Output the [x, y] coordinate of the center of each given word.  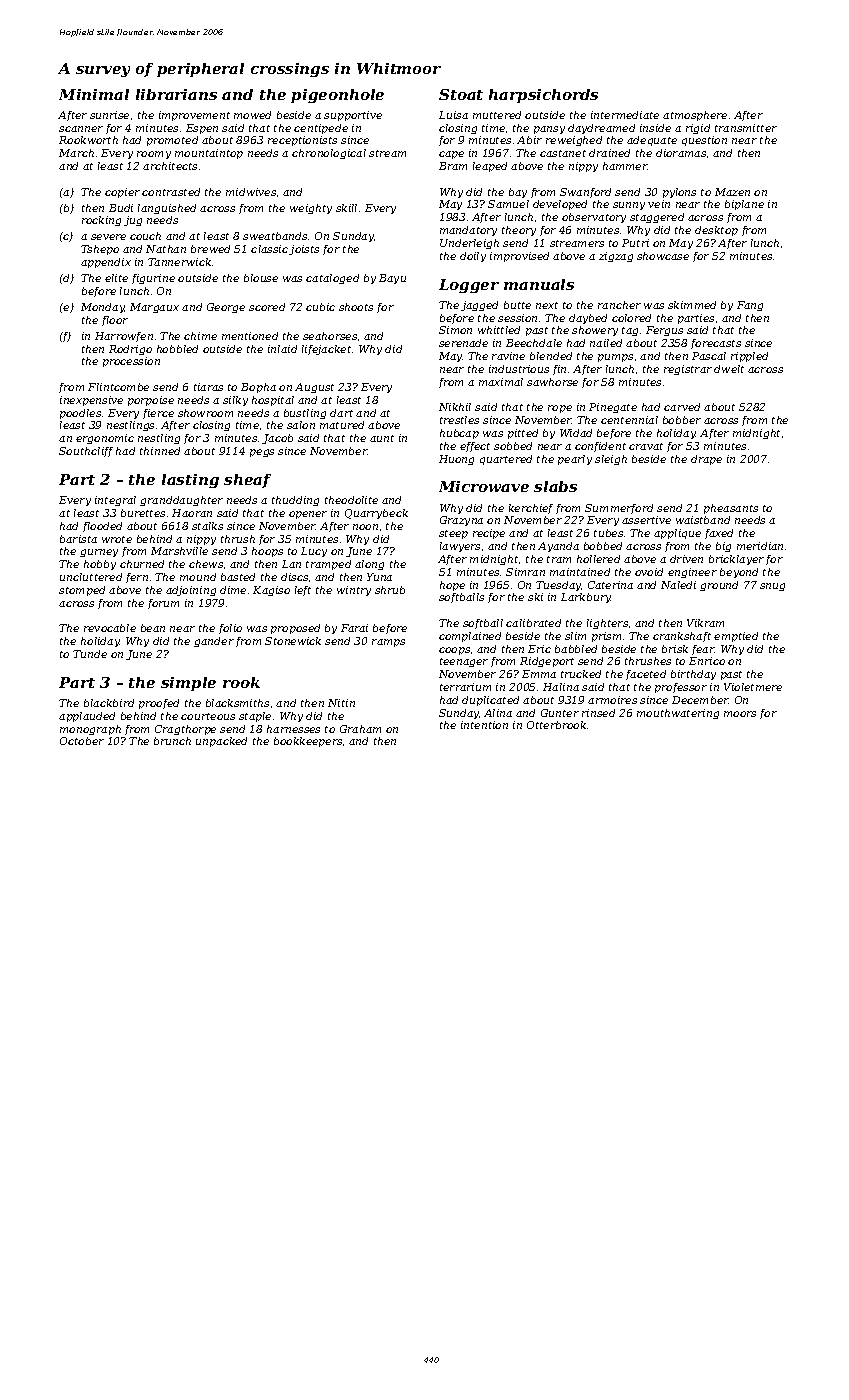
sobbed [513, 446]
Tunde [90, 654]
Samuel [508, 204]
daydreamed [601, 129]
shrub [390, 590]
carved [682, 407]
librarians [176, 94]
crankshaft [682, 637]
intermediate [625, 115]
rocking [101, 221]
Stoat [461, 94]
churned [142, 564]
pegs [262, 453]
